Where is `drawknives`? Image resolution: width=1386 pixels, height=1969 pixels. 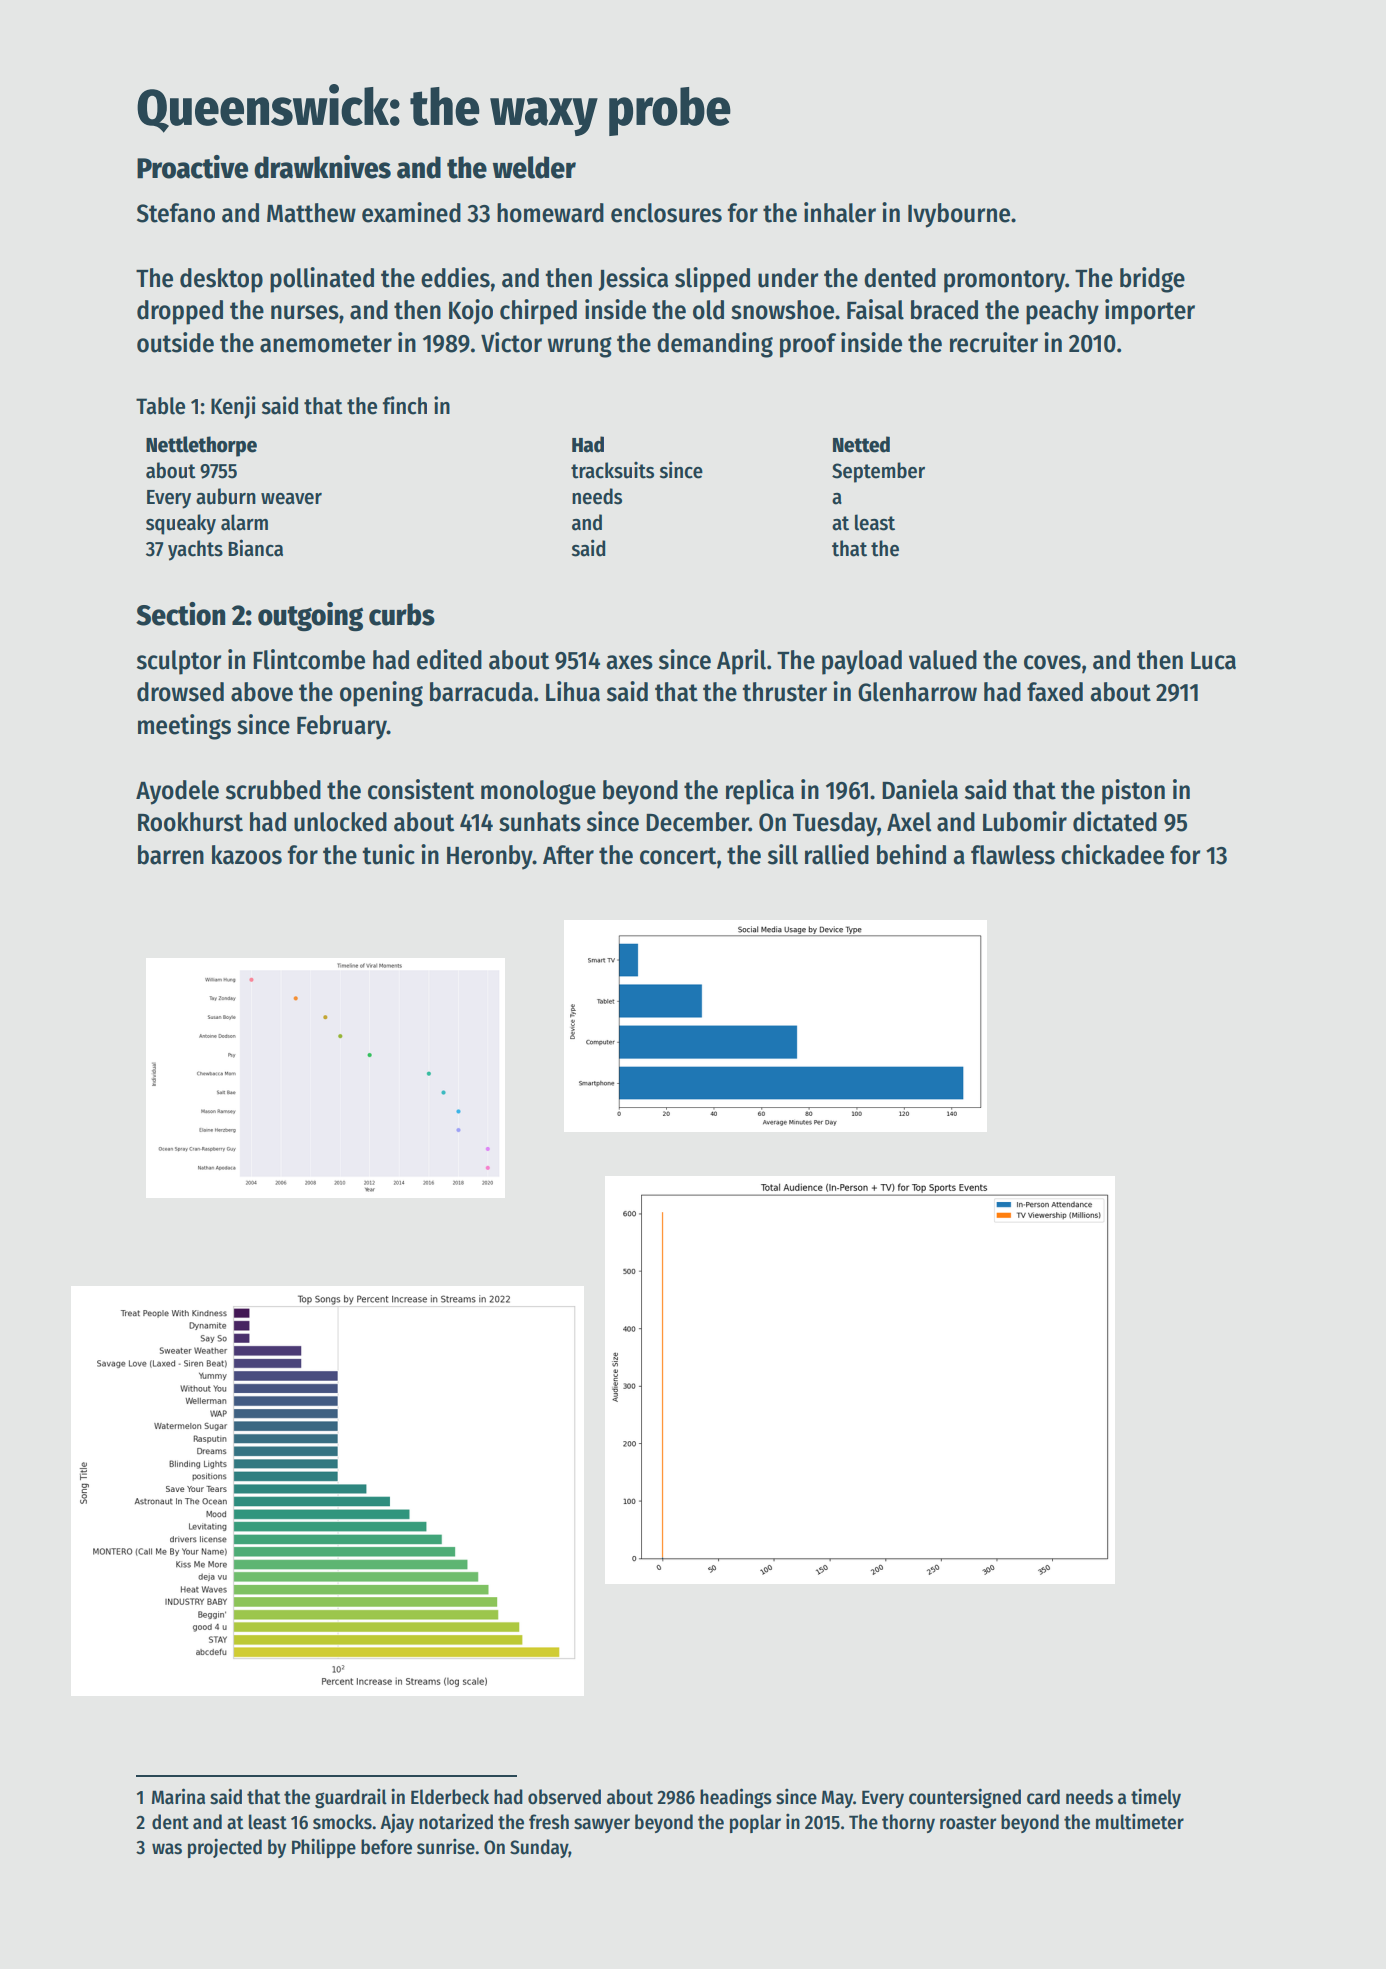
drawknives is located at coordinates (322, 167).
